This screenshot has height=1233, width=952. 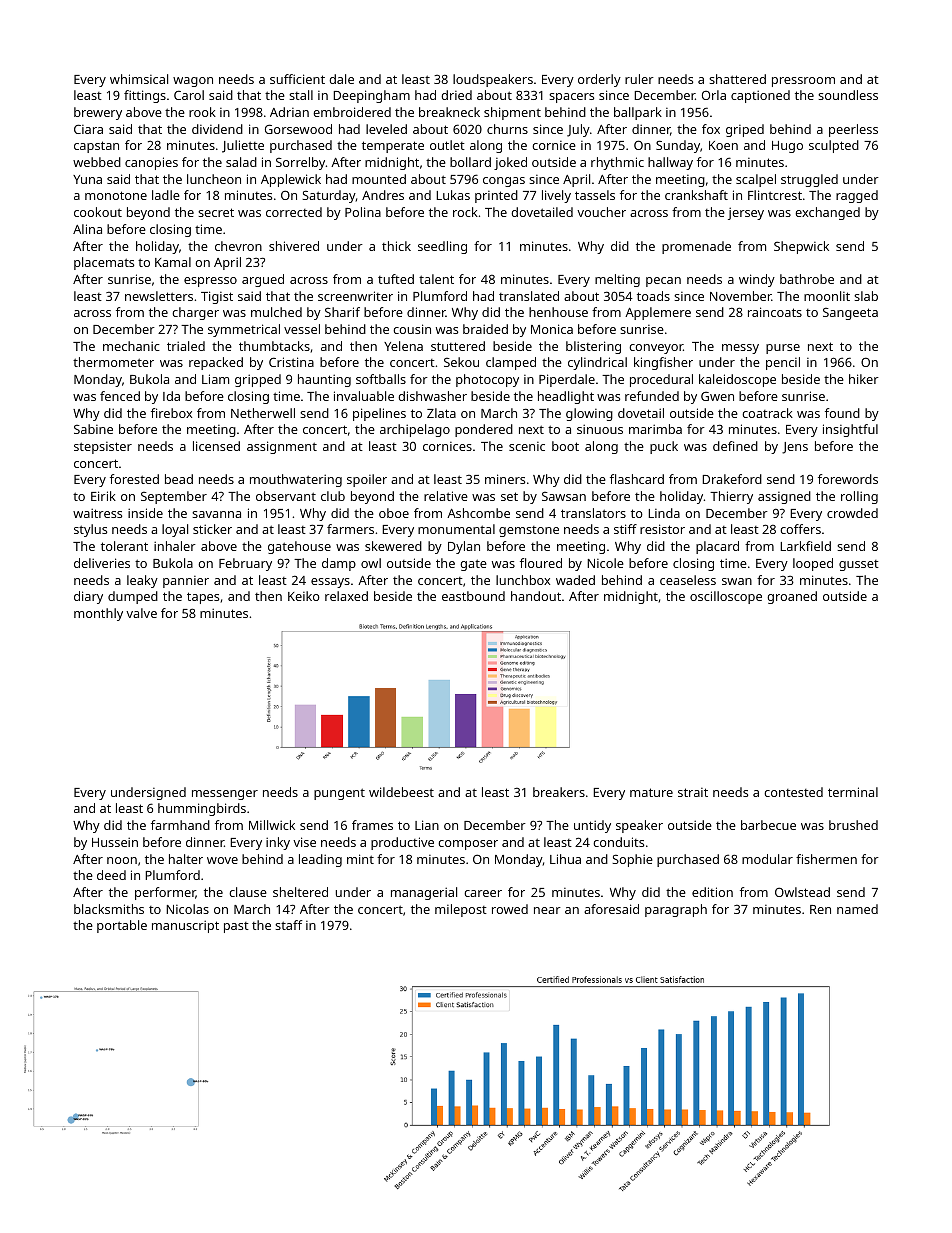 What do you see at coordinates (653, 296) in the screenshot?
I see `toads` at bounding box center [653, 296].
